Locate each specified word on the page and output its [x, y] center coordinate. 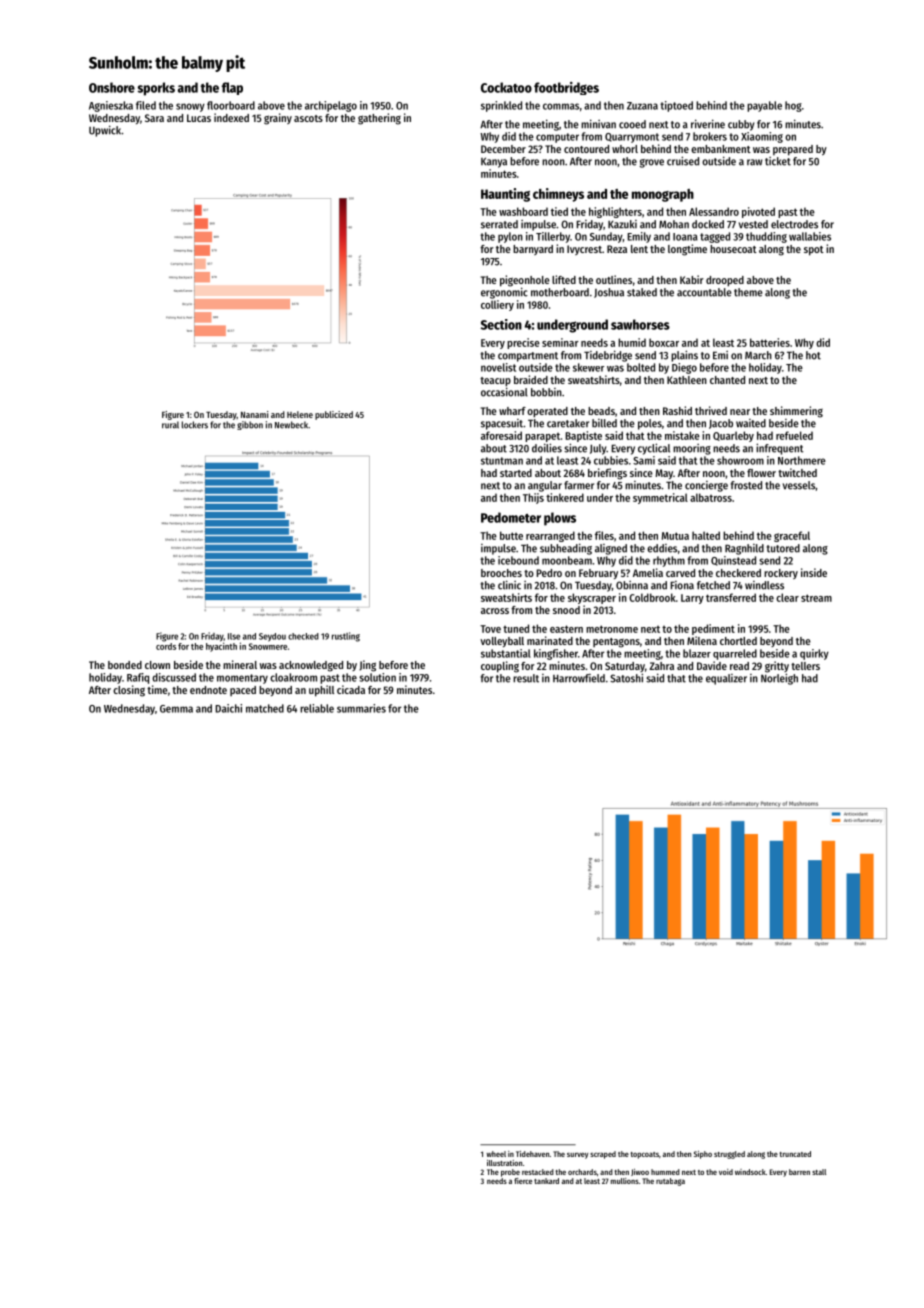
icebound [518, 560]
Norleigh [779, 679]
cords [166, 646]
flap [232, 88]
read [739, 666]
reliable [317, 708]
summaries [361, 708]
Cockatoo [506, 87]
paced [243, 691]
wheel [496, 1154]
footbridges [566, 88]
